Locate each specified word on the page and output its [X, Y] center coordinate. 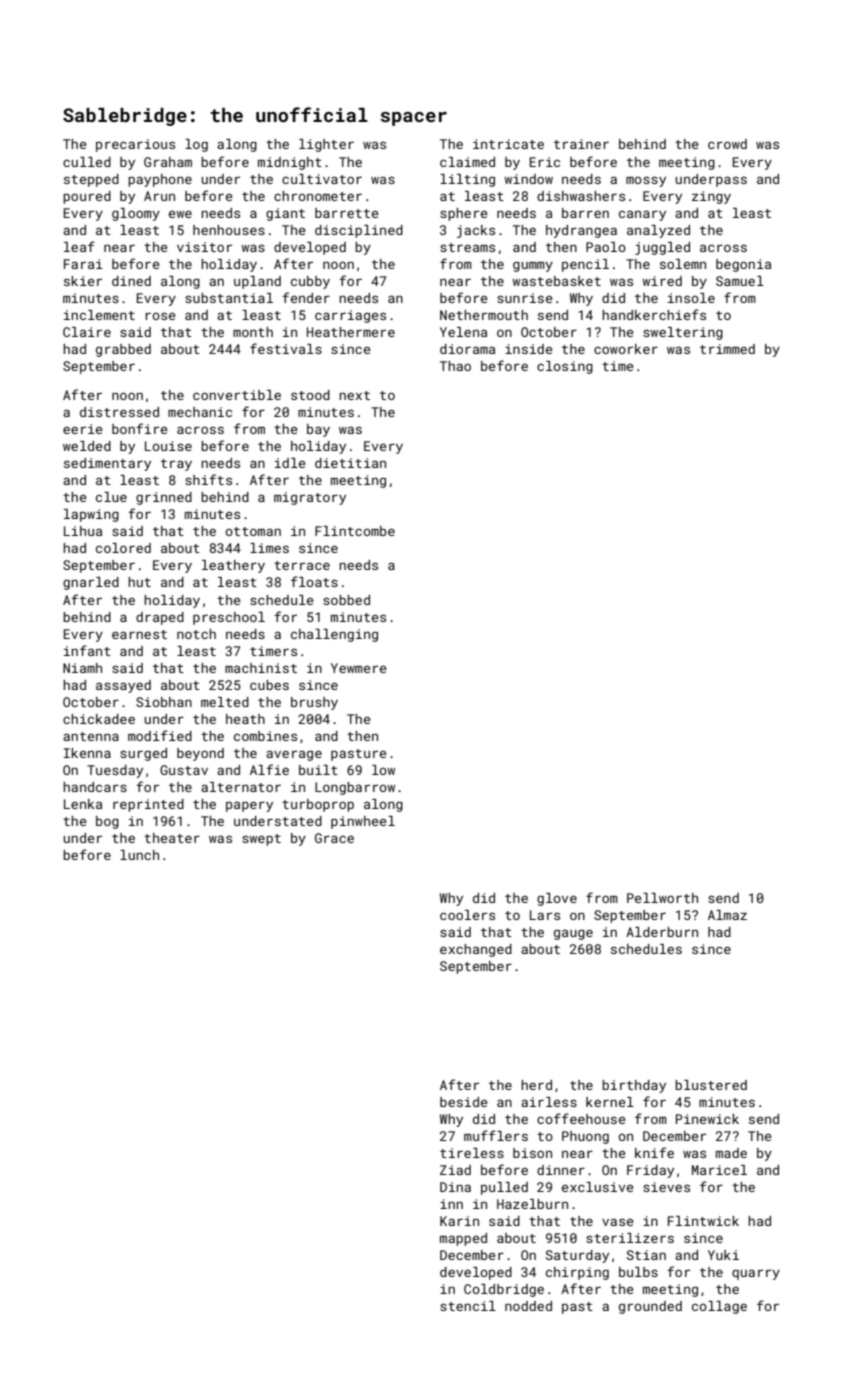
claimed [467, 162]
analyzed [658, 231]
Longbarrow [355, 788]
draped [160, 618]
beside [464, 1102]
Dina [455, 1187]
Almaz [727, 915]
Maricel [719, 1170]
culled [87, 162]
